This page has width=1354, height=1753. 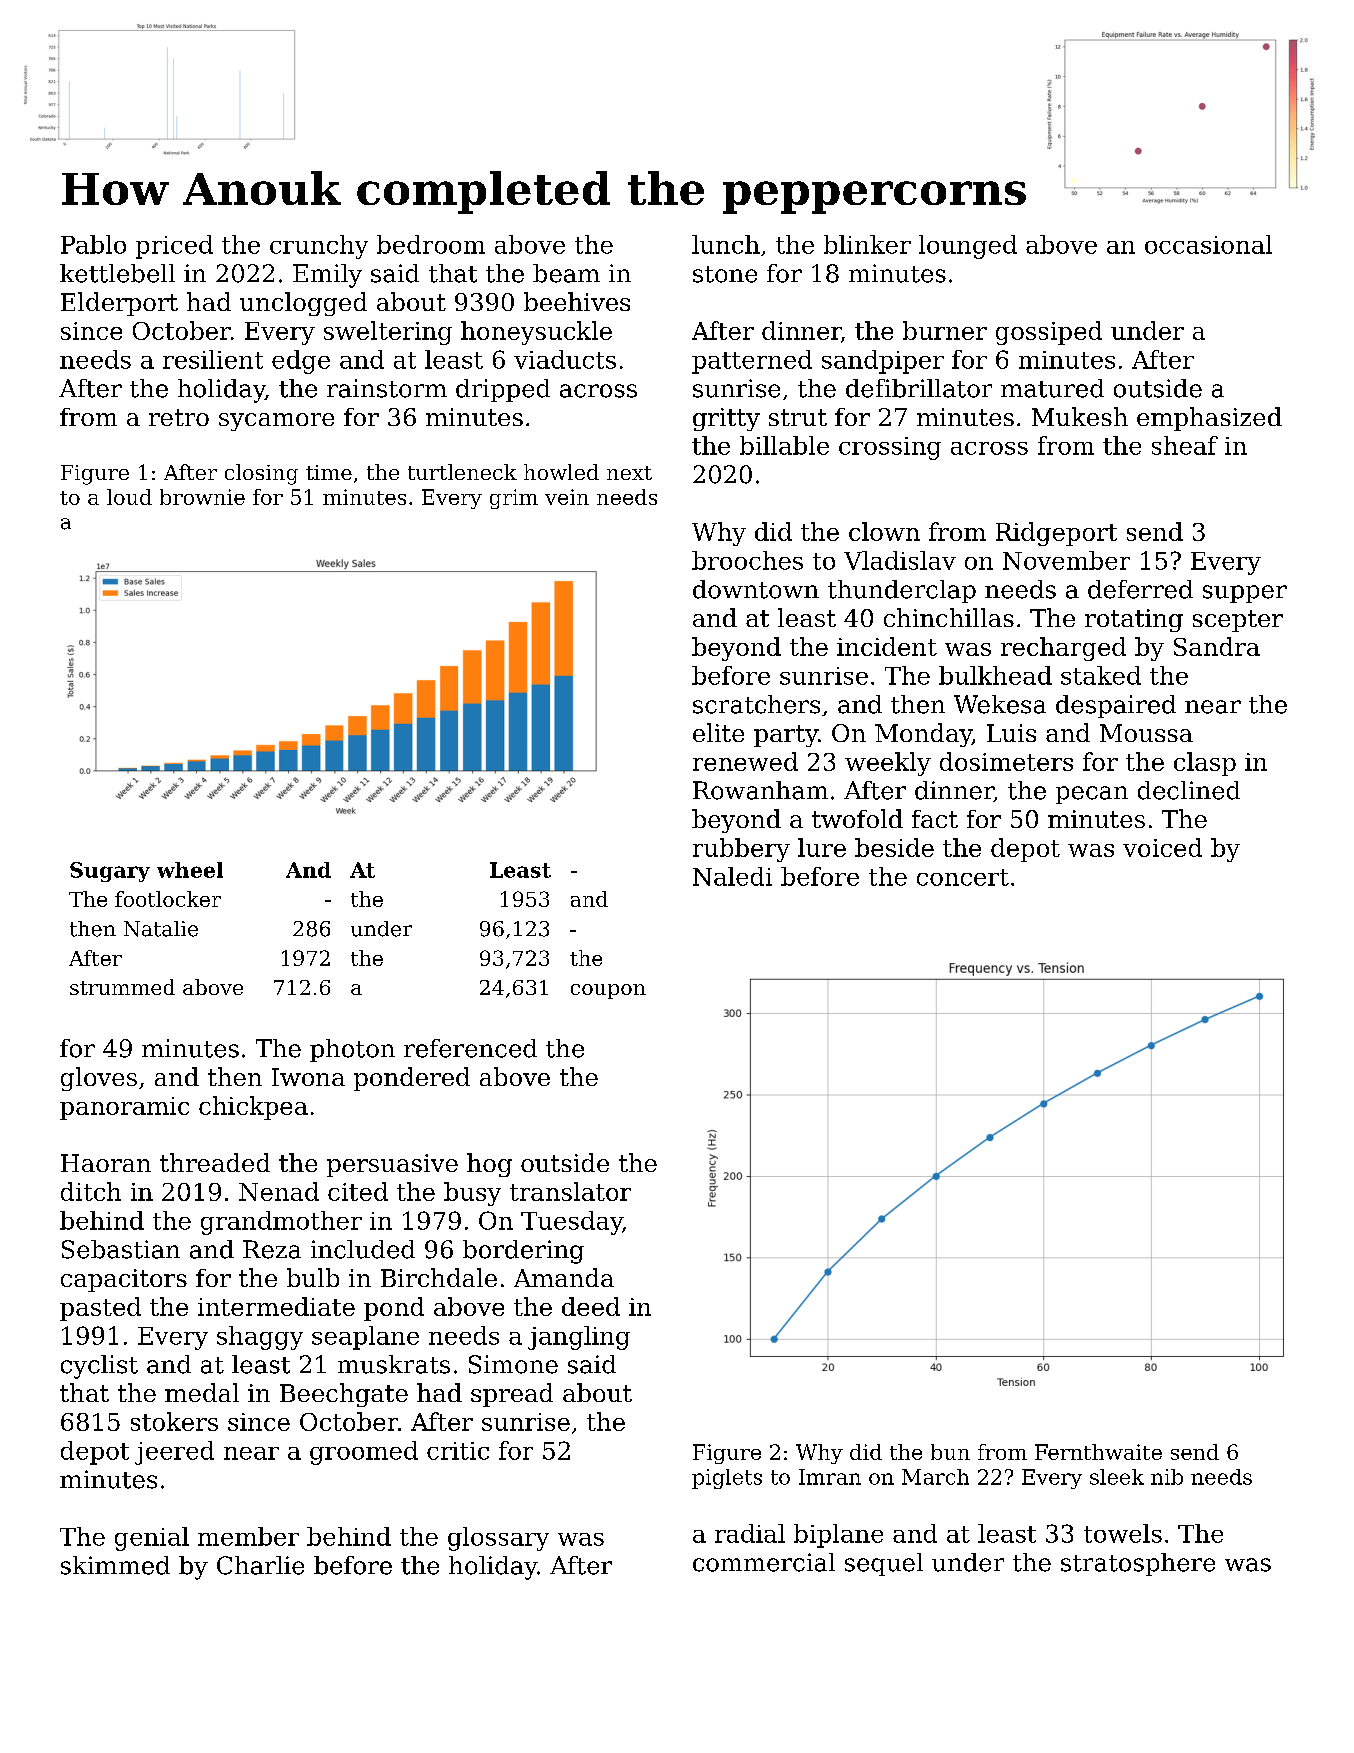 I want to click on hog, so click(x=489, y=1165).
